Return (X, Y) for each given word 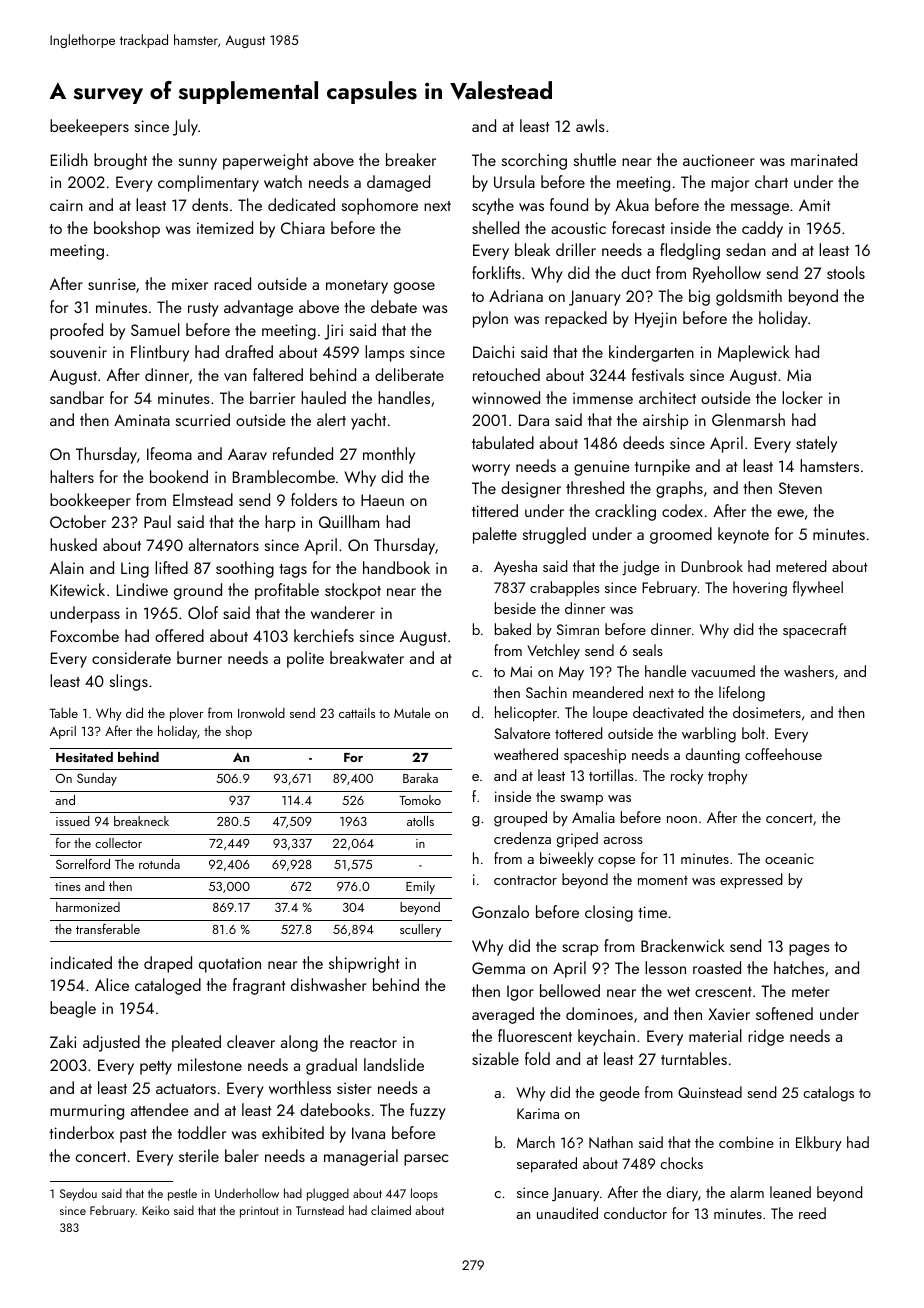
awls (590, 125)
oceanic (789, 858)
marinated (824, 159)
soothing (245, 569)
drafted (249, 351)
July (185, 127)
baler (242, 1155)
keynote (743, 535)
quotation (230, 965)
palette (495, 535)
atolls (420, 821)
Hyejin (656, 320)
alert (331, 419)
